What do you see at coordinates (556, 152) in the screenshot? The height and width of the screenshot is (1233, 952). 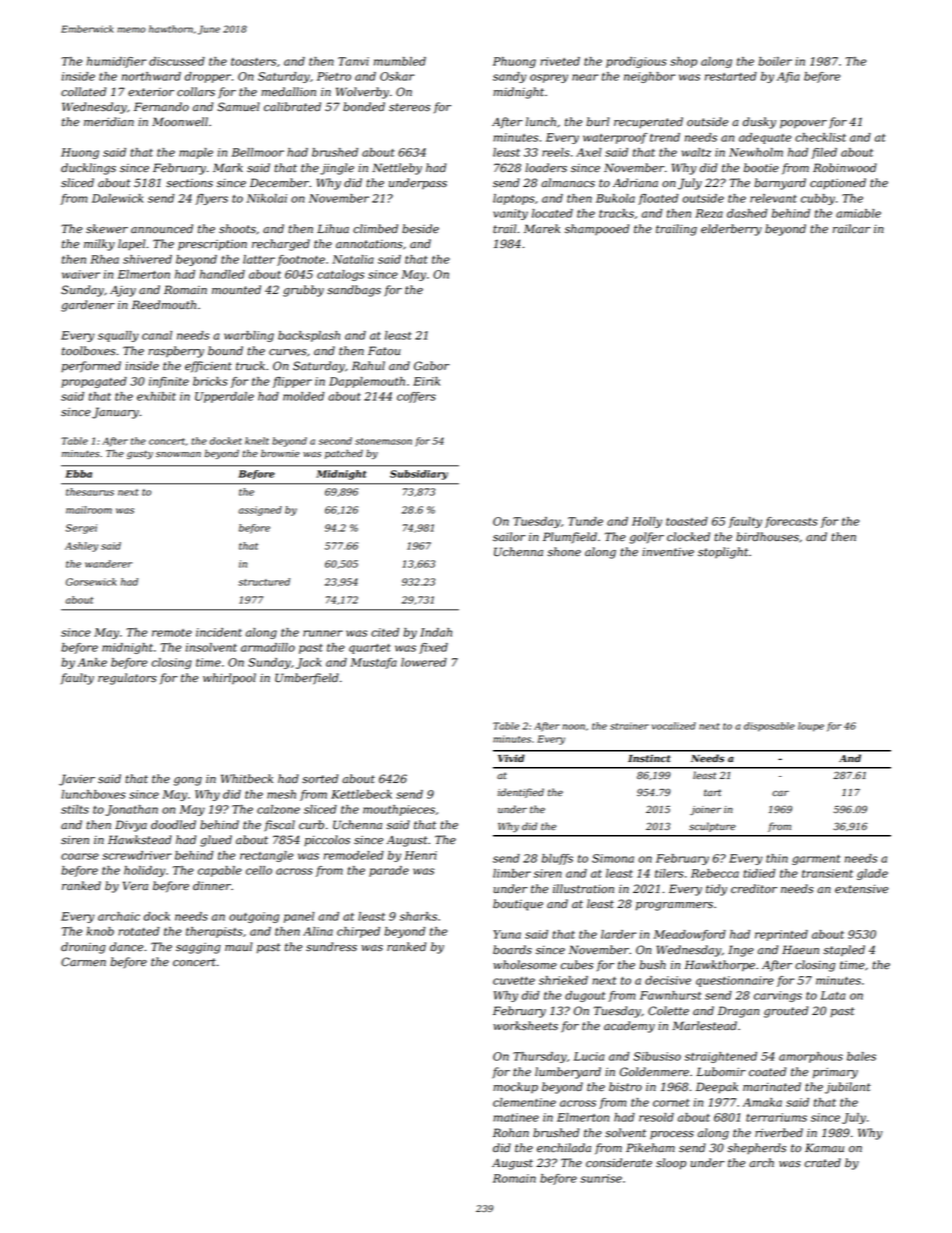 I see `reels` at bounding box center [556, 152].
